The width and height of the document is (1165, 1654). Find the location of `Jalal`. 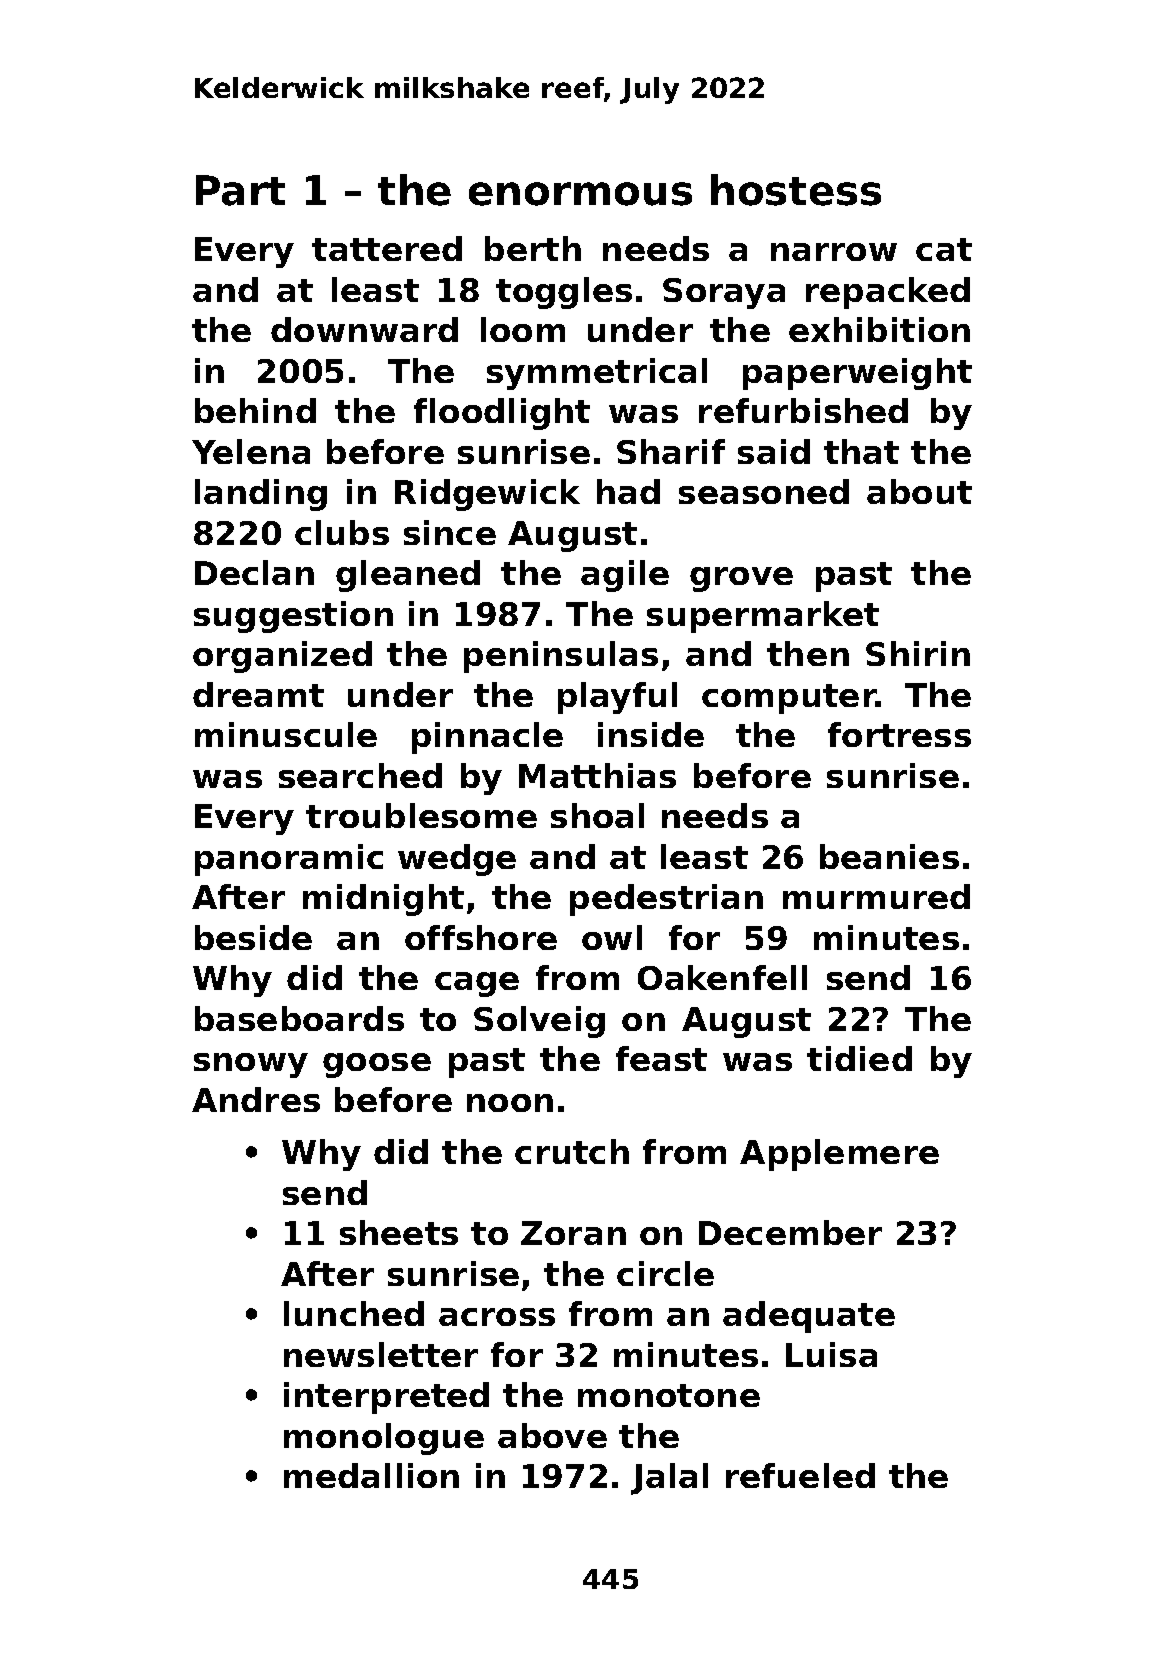

Jalal is located at coordinates (669, 1479).
